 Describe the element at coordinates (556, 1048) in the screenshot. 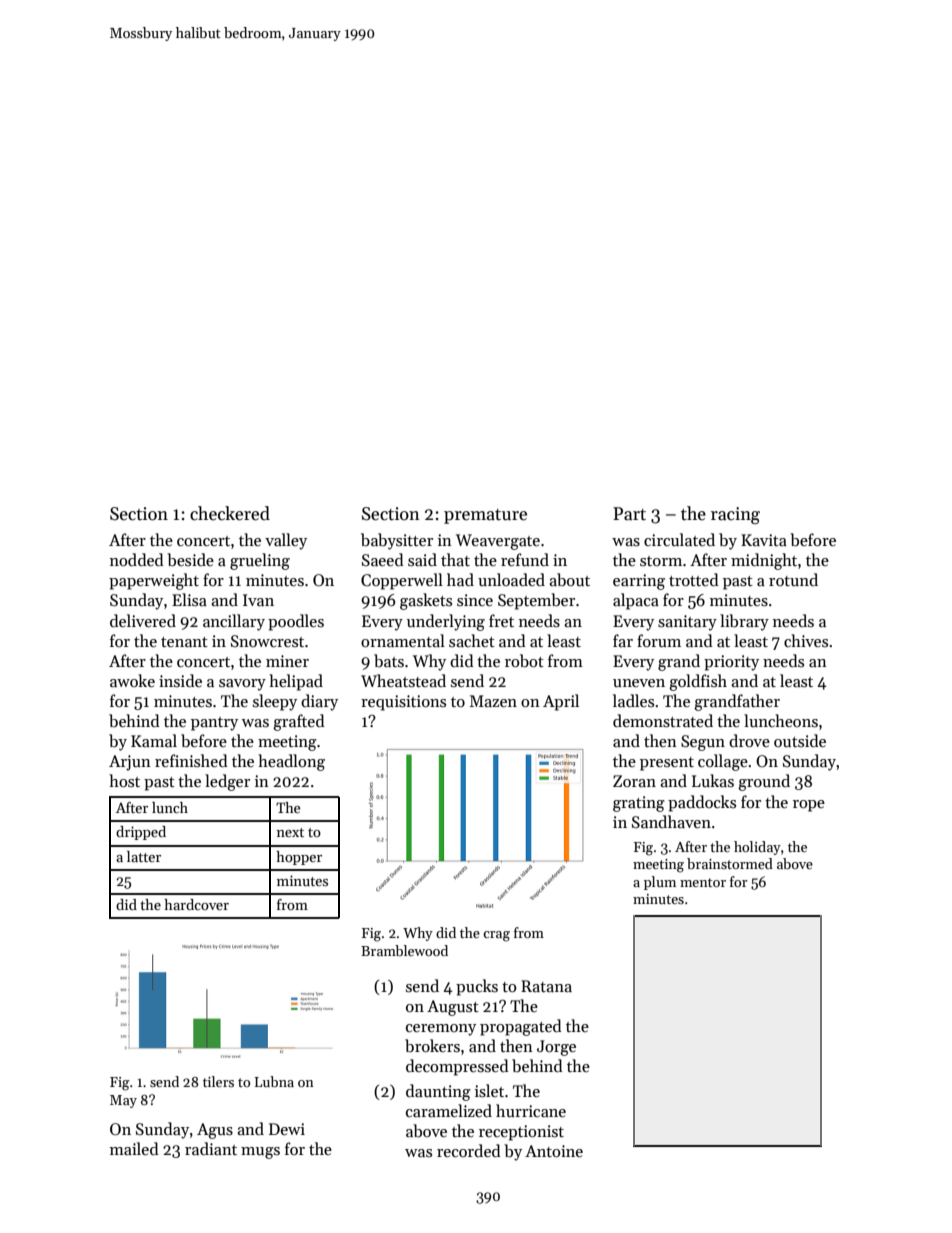

I see `Jorge` at that location.
